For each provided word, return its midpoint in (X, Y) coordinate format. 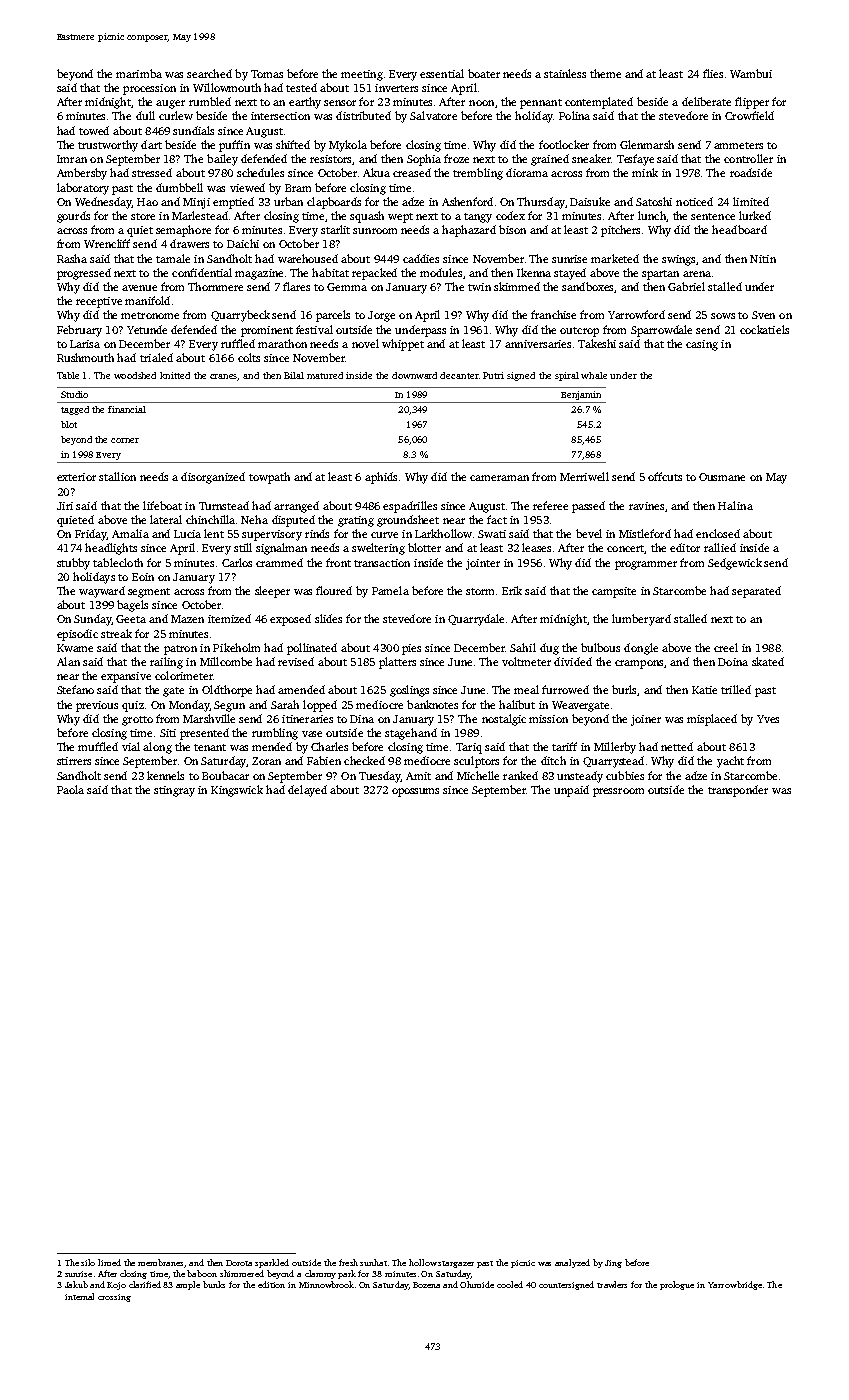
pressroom (618, 792)
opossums (415, 792)
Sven (763, 315)
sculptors (476, 762)
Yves (768, 719)
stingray (174, 791)
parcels (333, 316)
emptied (233, 203)
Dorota (239, 1263)
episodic (77, 635)
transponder (738, 791)
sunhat (373, 1262)
